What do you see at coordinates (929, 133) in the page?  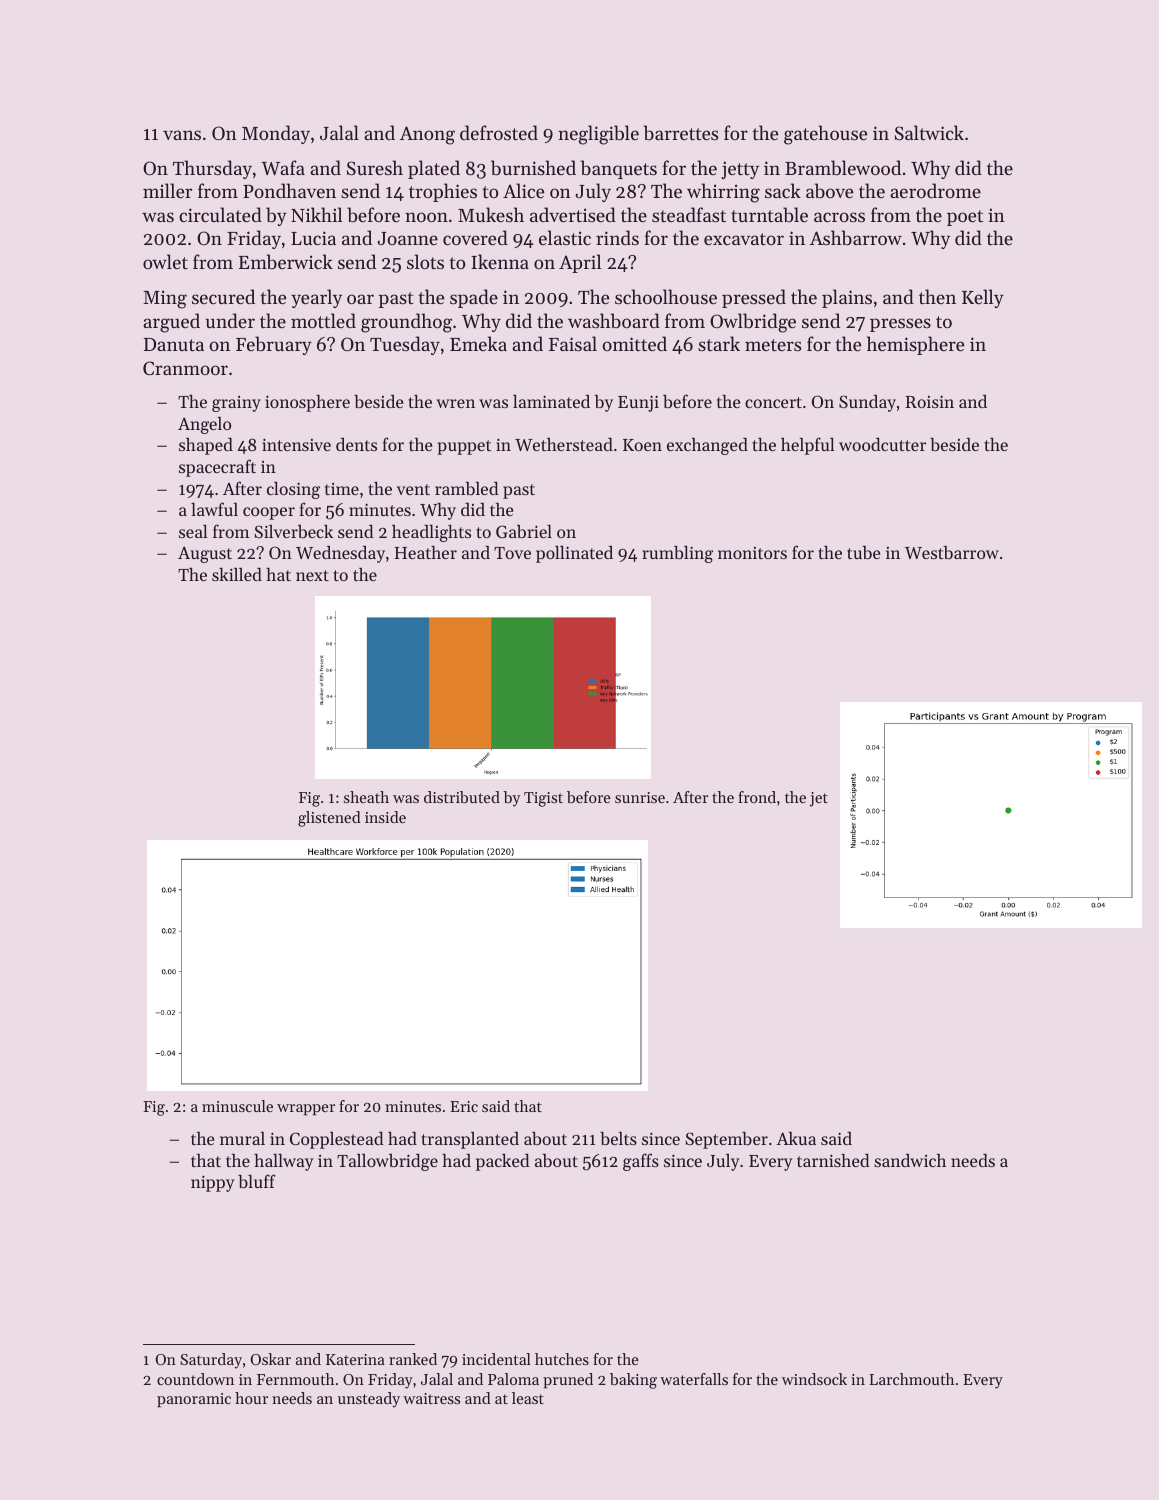 I see `Saltwick` at bounding box center [929, 133].
